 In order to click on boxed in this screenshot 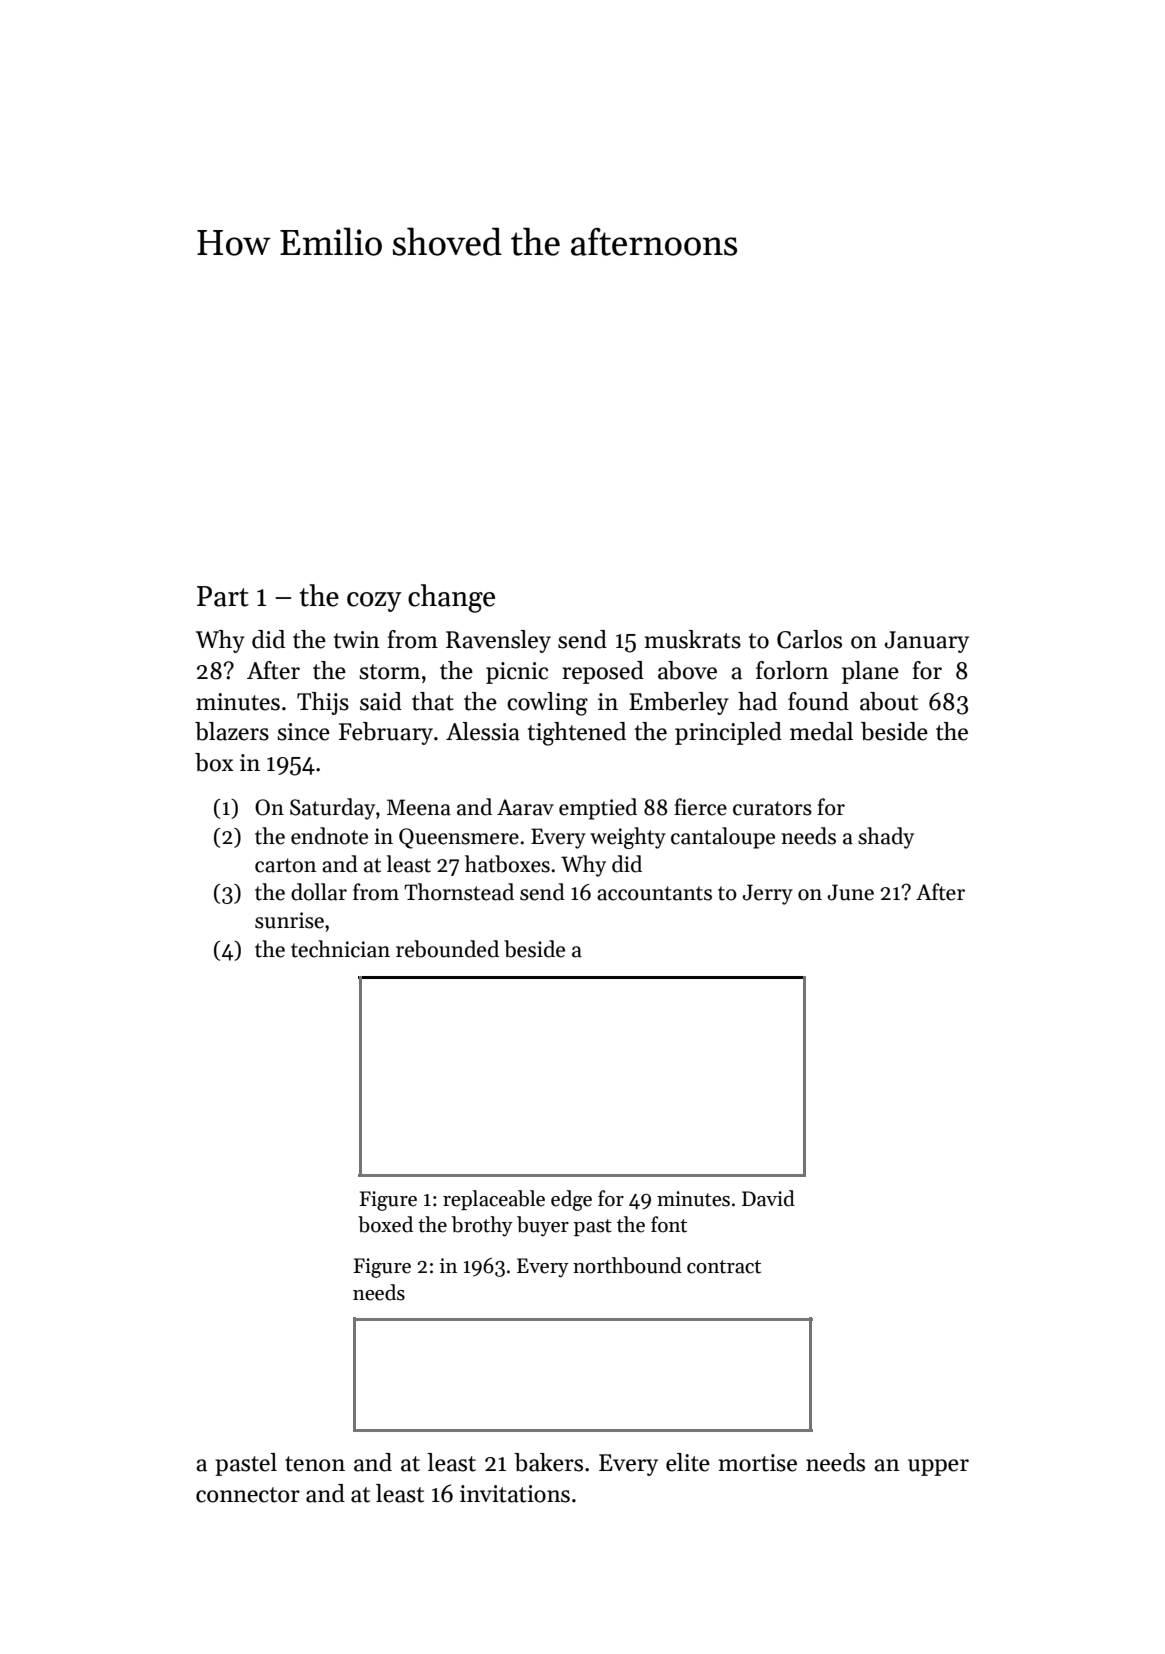, I will do `click(385, 1224)`.
